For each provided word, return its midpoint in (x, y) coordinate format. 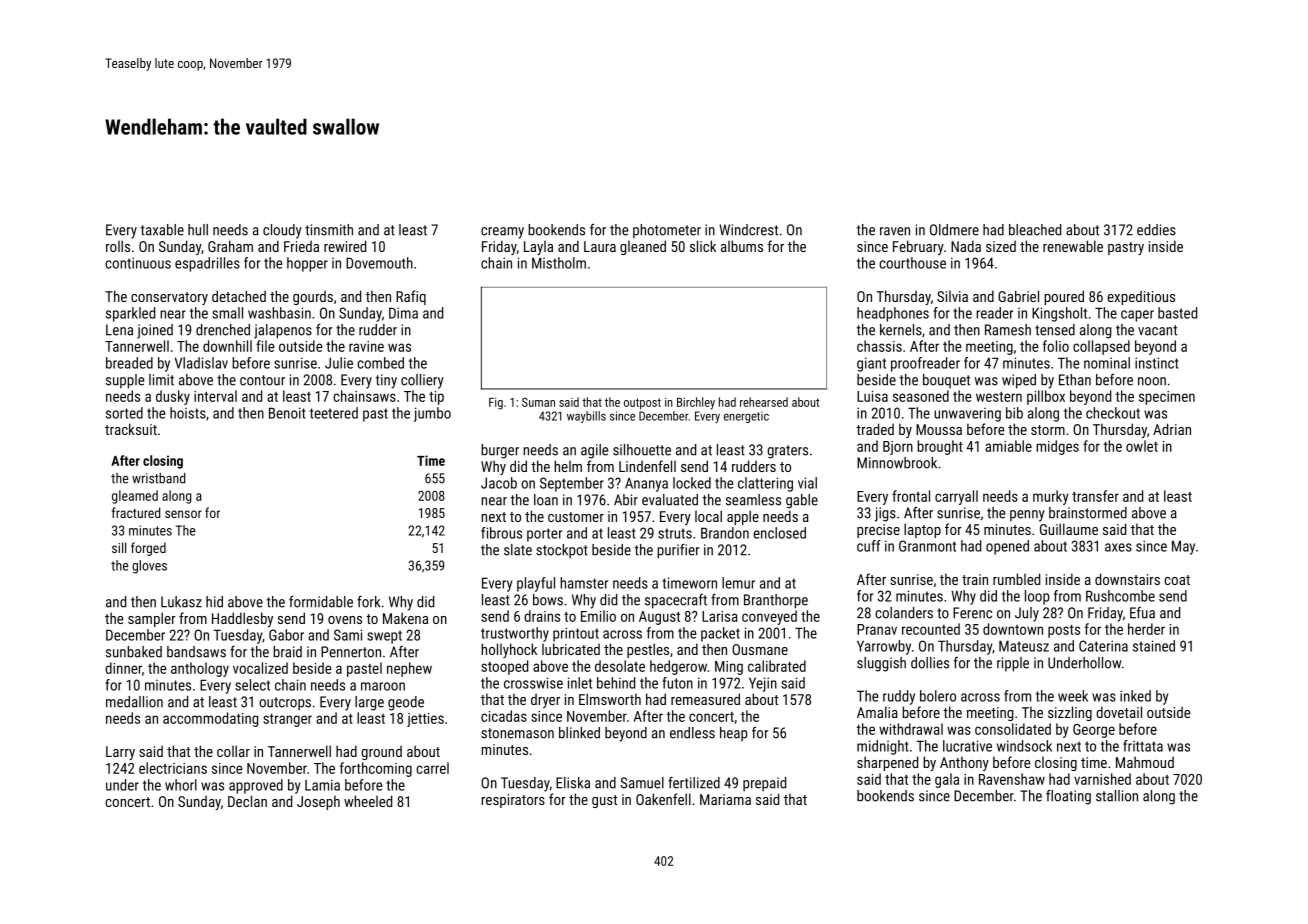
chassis (879, 346)
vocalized (260, 668)
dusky (173, 397)
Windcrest (748, 230)
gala (947, 780)
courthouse (912, 263)
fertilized (694, 783)
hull (198, 230)
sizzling (1070, 713)
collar (233, 751)
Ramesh (1008, 330)
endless (692, 733)
